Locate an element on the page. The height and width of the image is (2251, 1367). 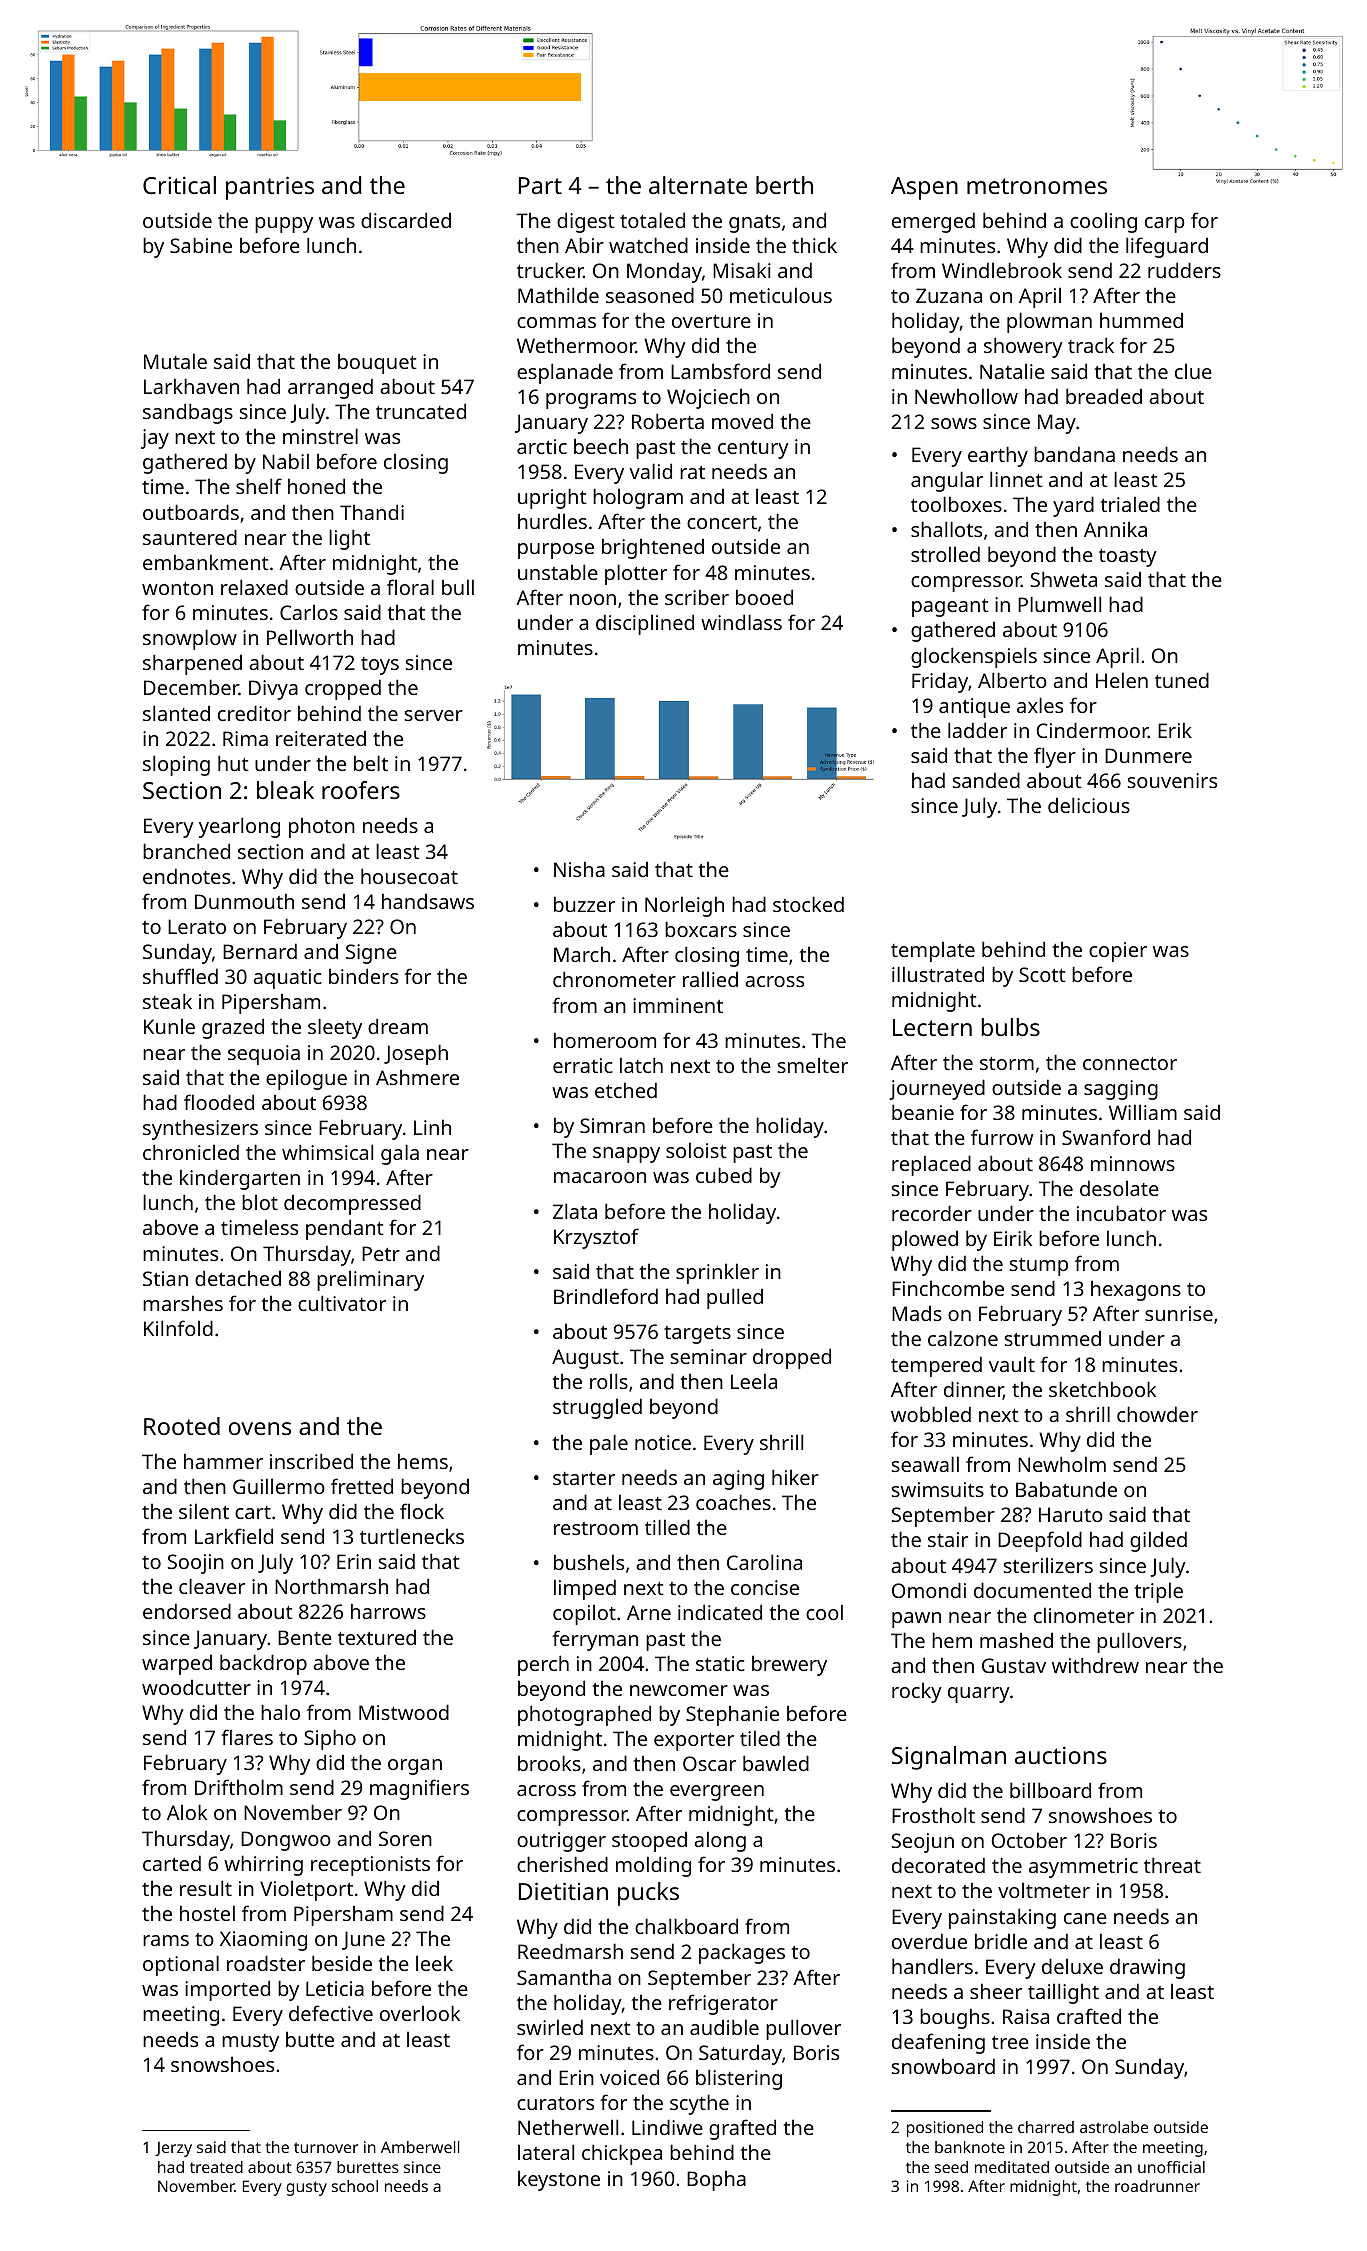
defective is located at coordinates (331, 2013).
